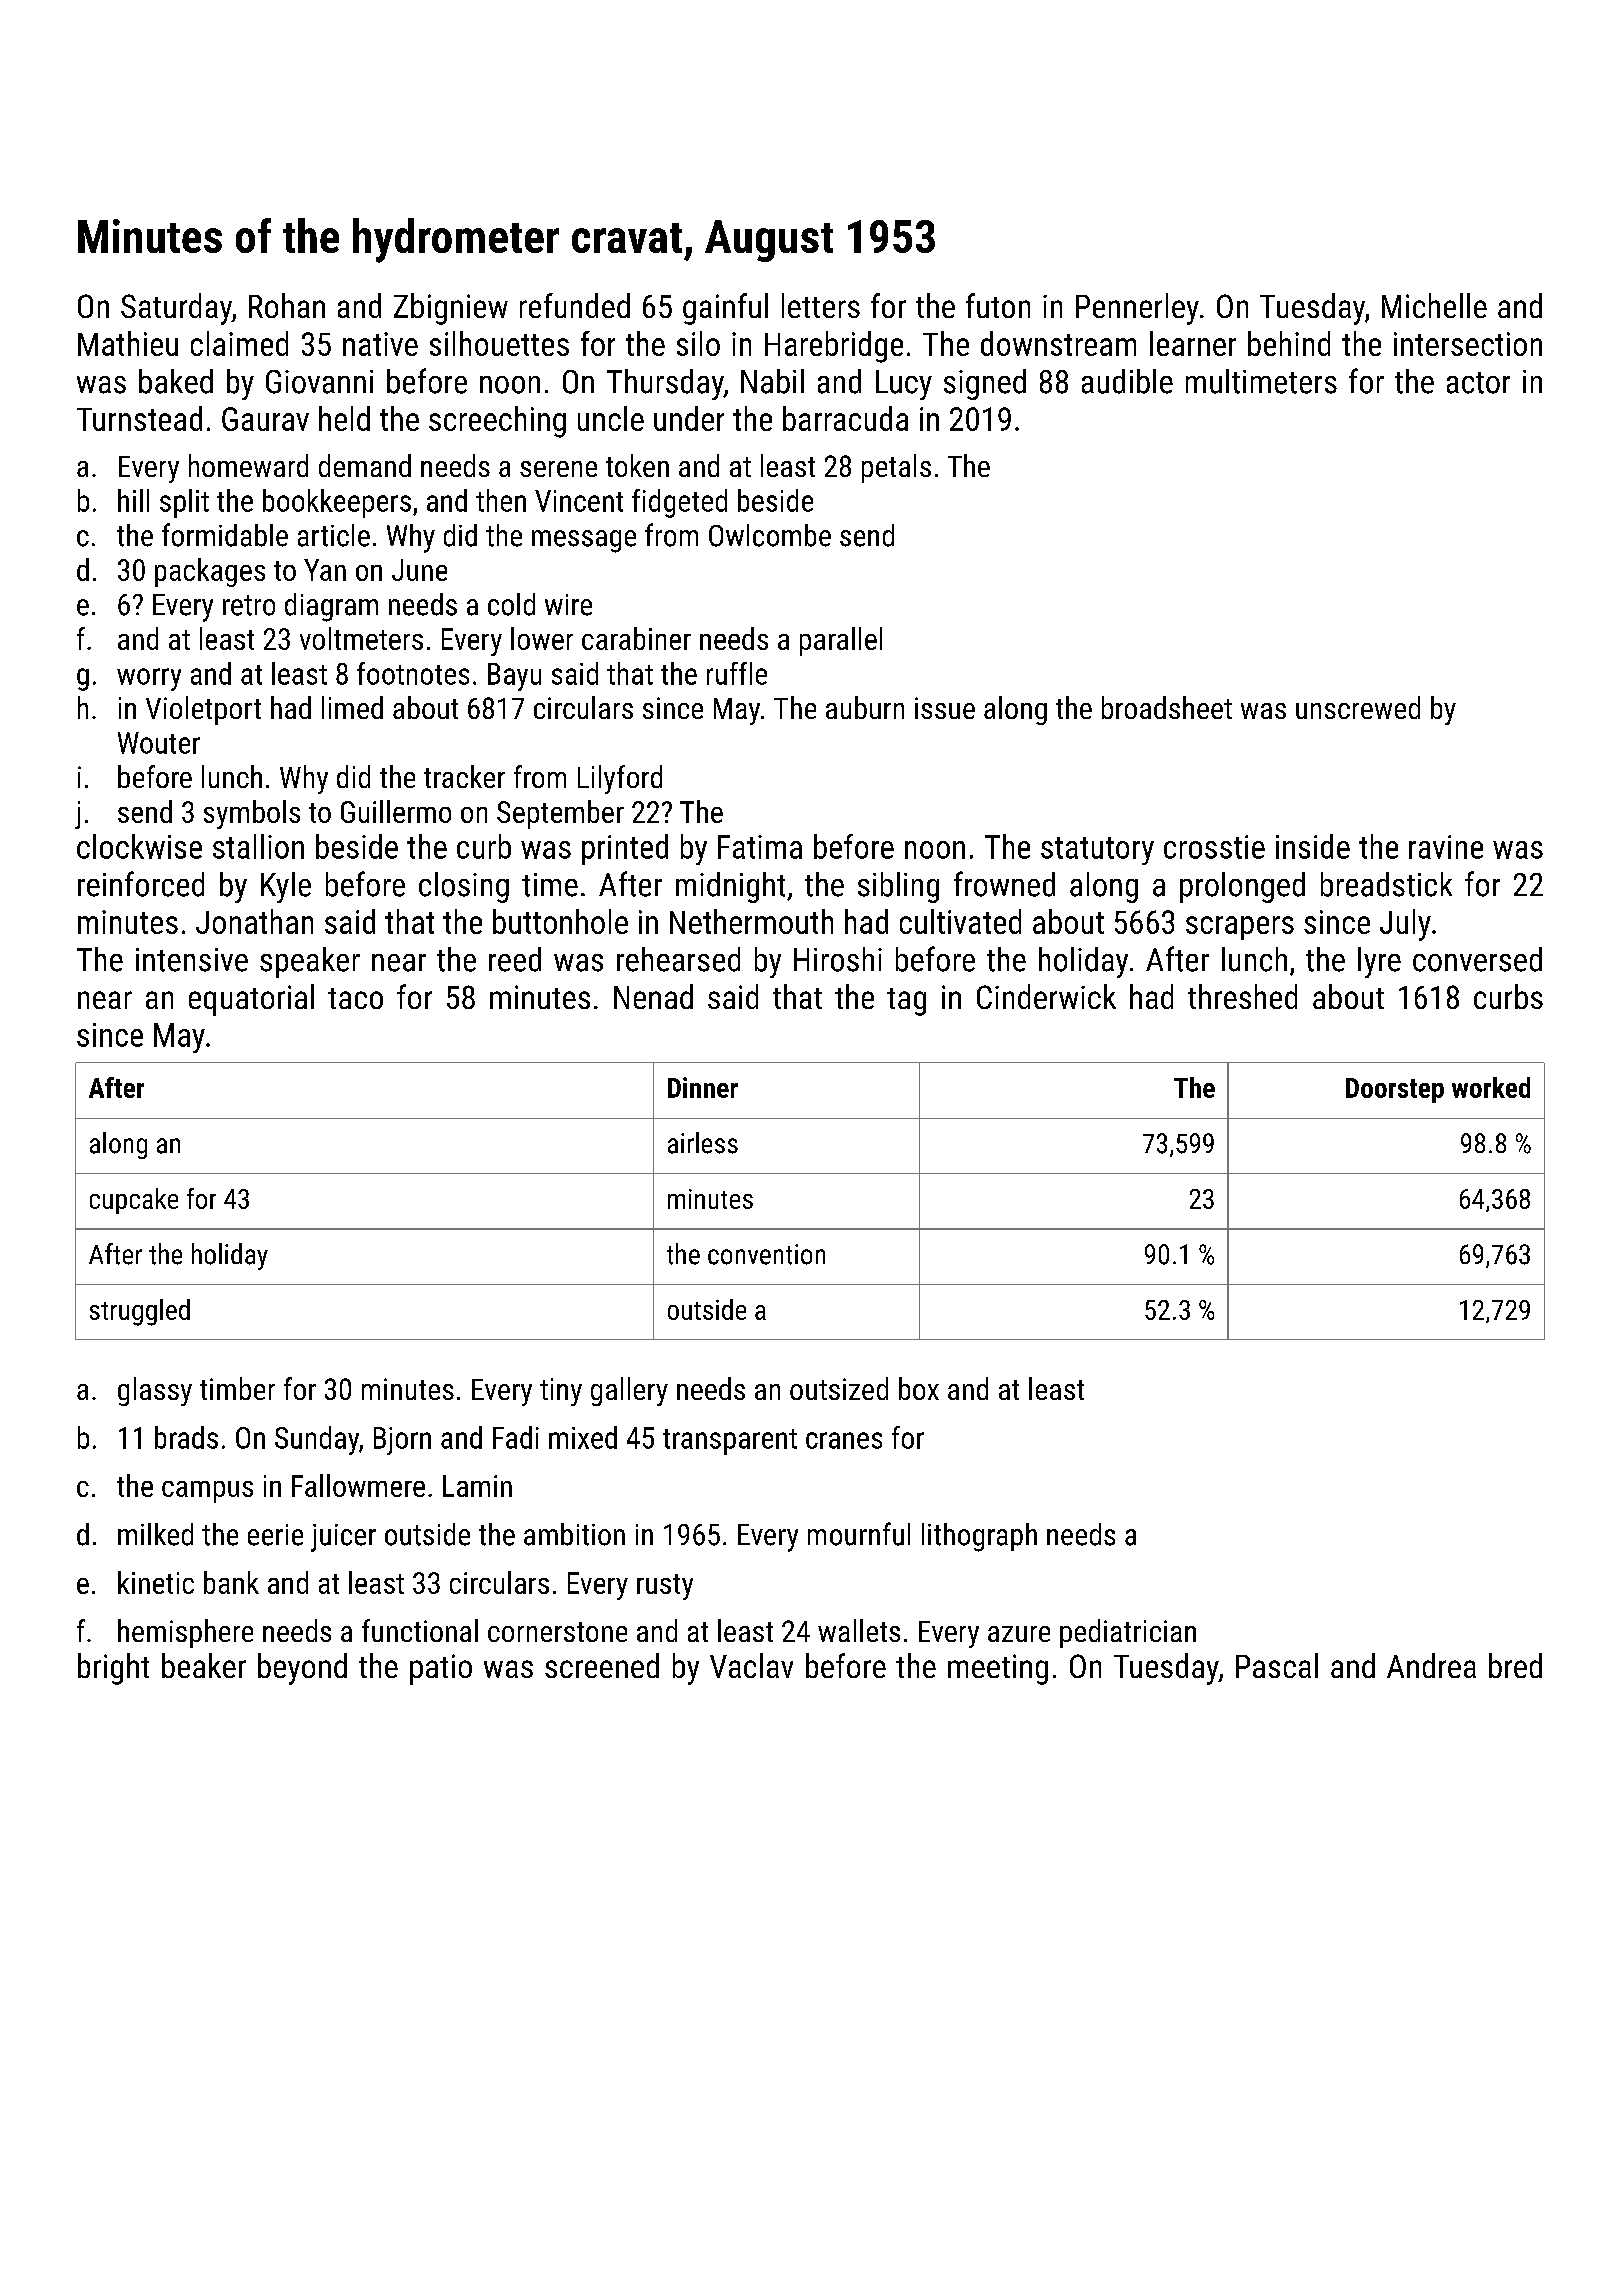  I want to click on threshed, so click(1242, 996).
